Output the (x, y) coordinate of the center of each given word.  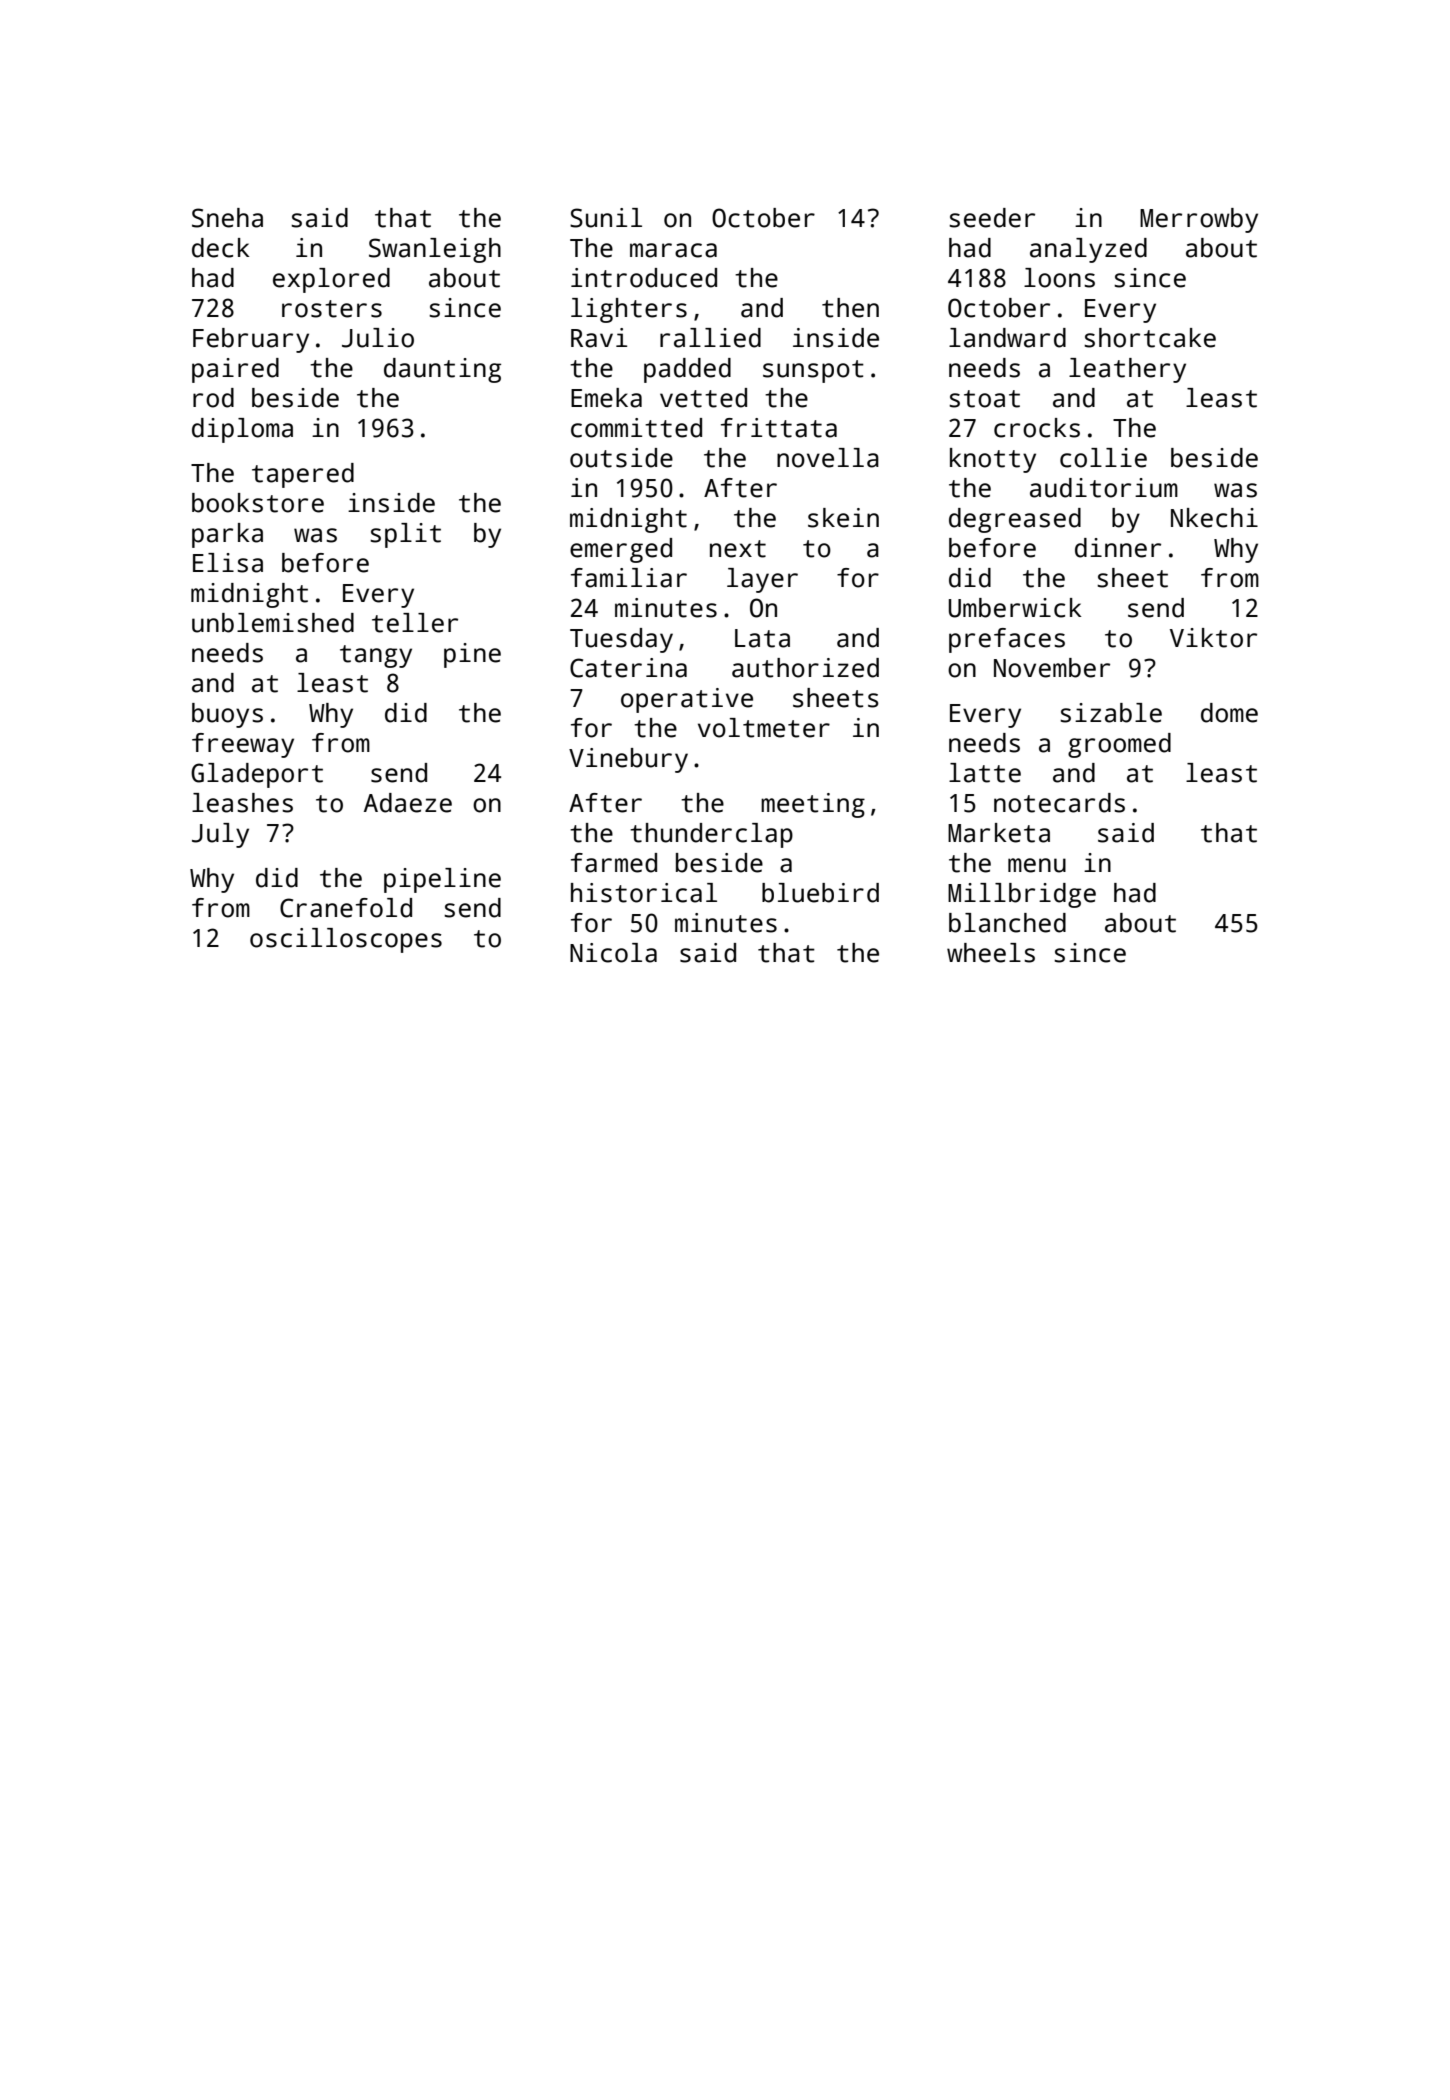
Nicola (613, 953)
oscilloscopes (346, 940)
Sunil (606, 218)
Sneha (227, 218)
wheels (991, 953)
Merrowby (1199, 220)
